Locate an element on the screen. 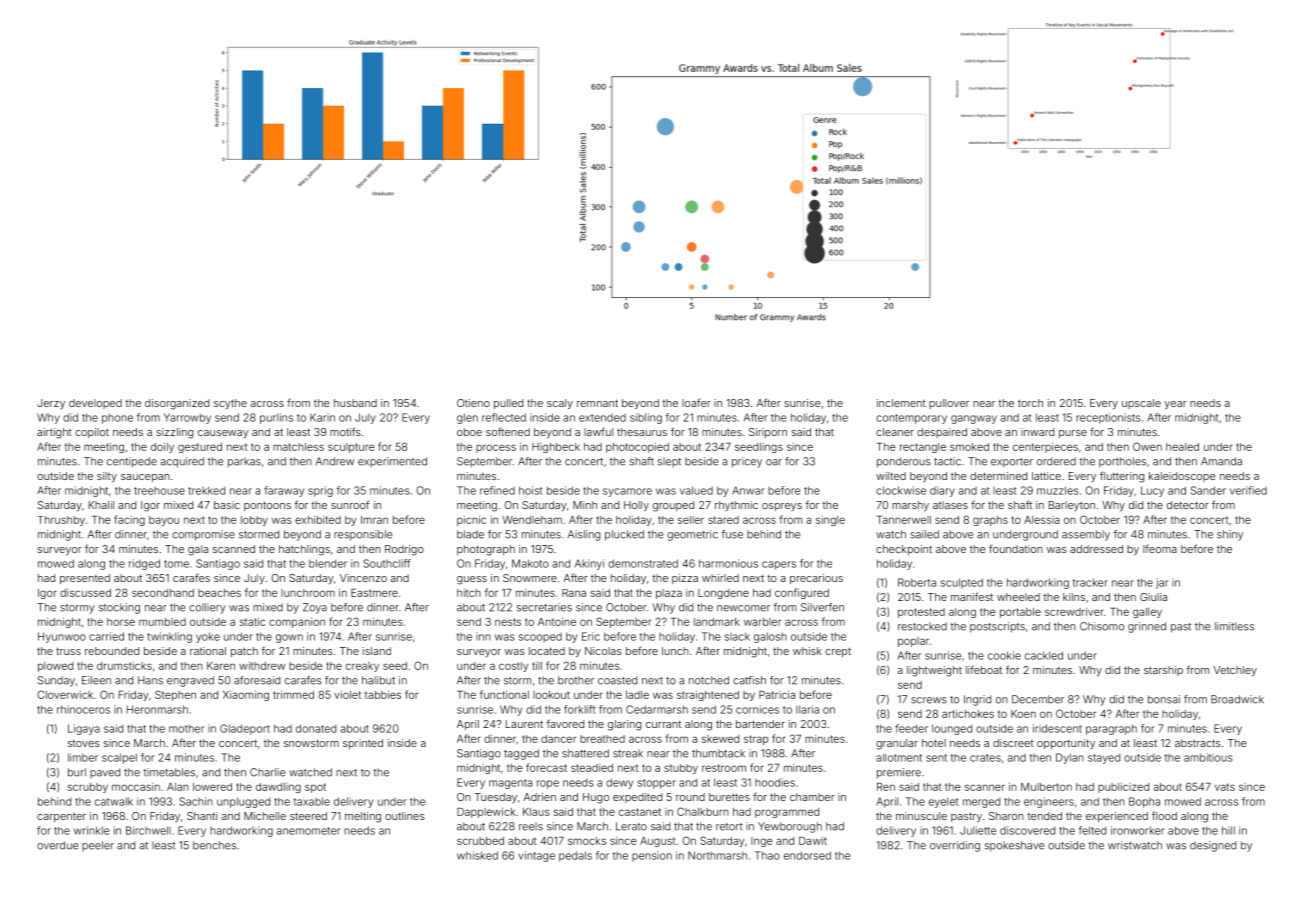  silty is located at coordinates (107, 477).
